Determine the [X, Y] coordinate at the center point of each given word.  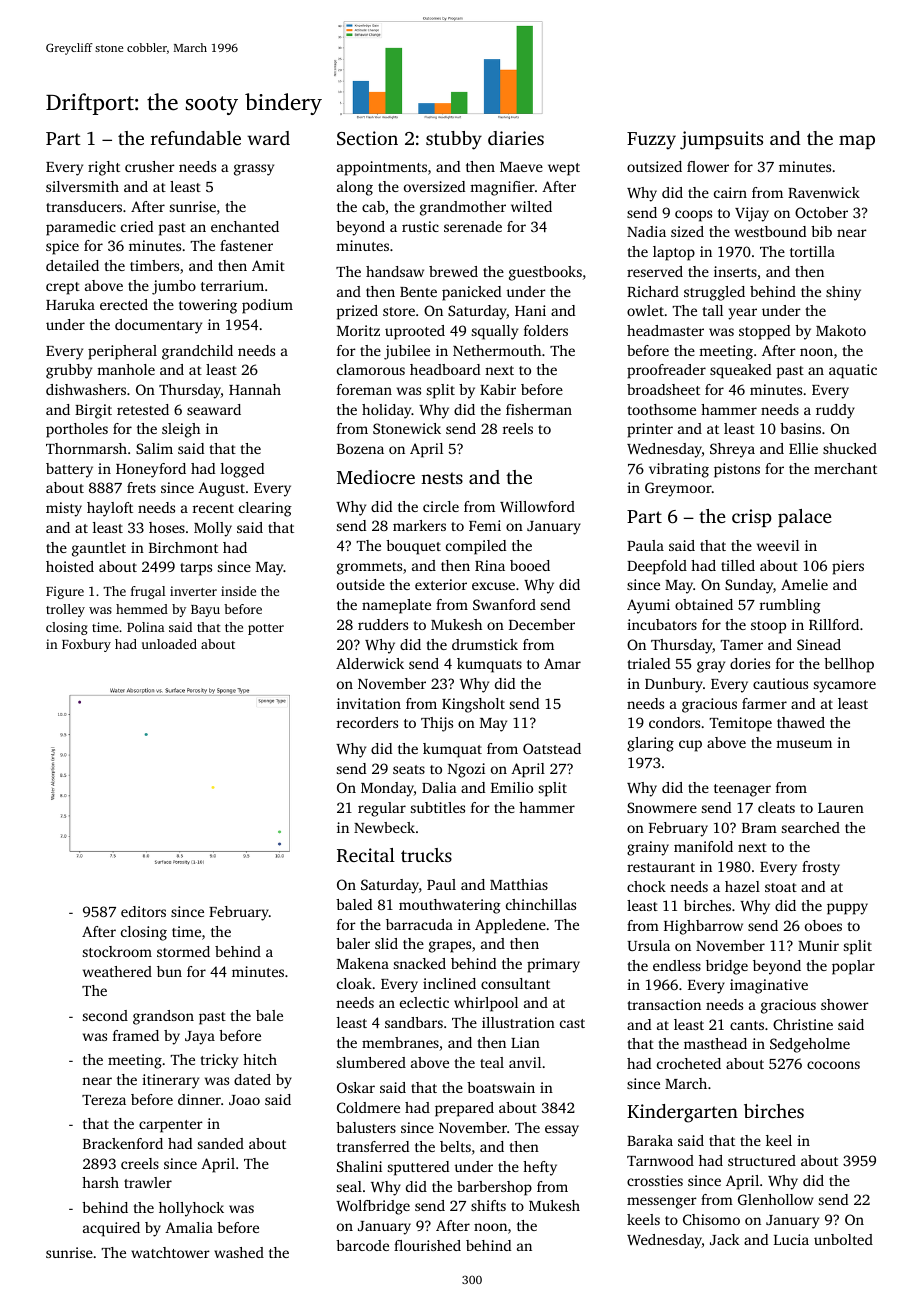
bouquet [413, 547]
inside [238, 591]
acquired [111, 1229]
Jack [725, 1239]
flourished [427, 1245]
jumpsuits [721, 140]
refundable [196, 138]
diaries [516, 138]
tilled [738, 565]
